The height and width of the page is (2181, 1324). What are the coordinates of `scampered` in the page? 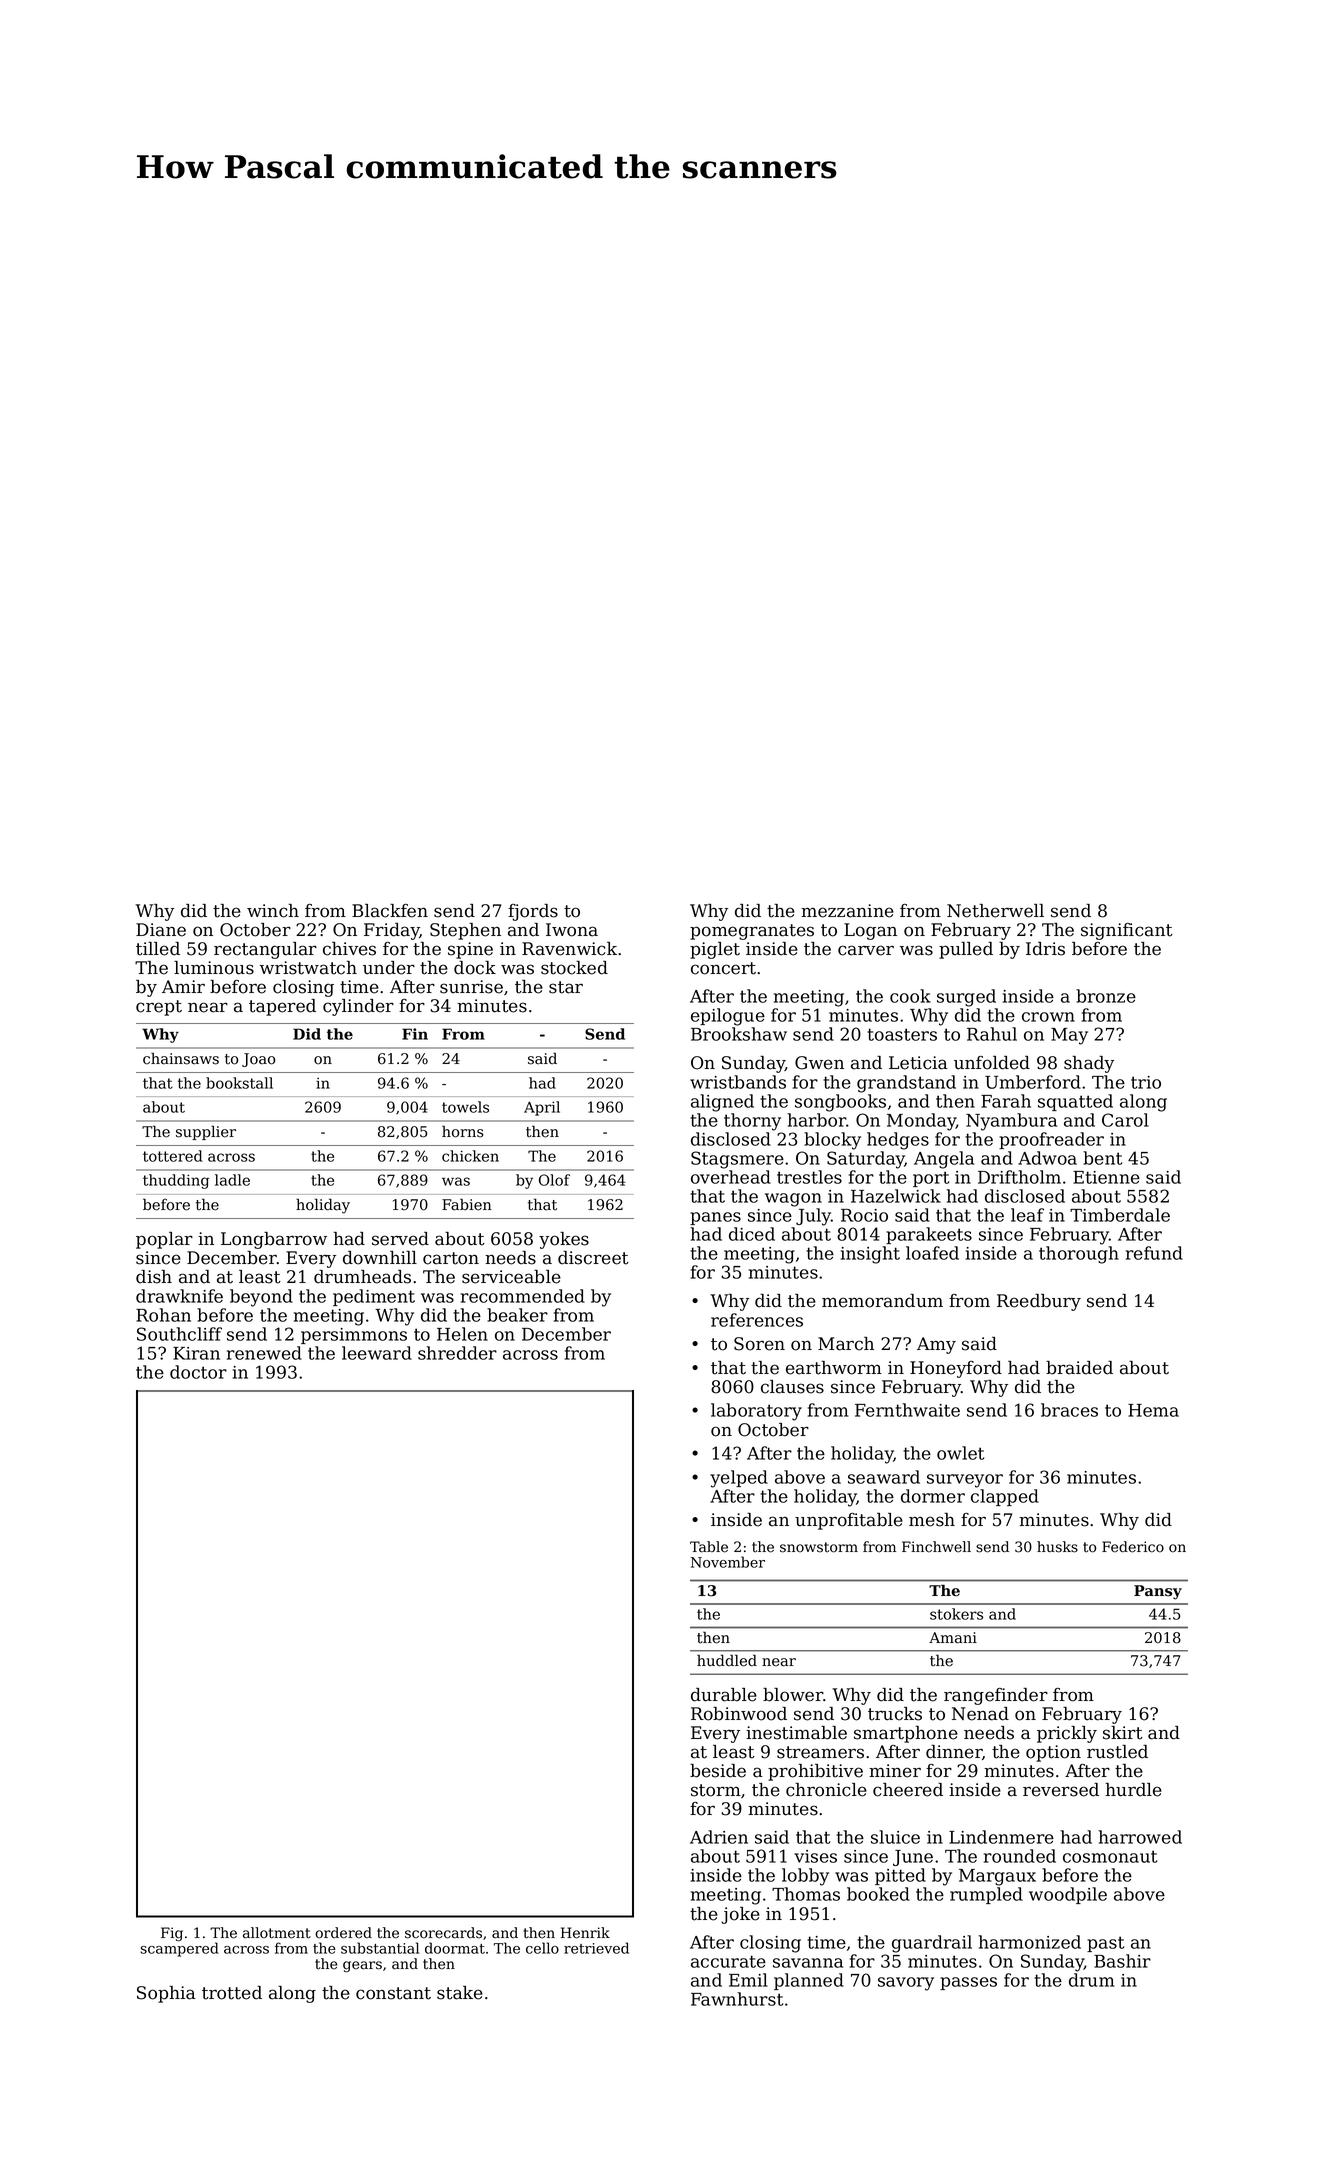 It's located at (179, 1949).
